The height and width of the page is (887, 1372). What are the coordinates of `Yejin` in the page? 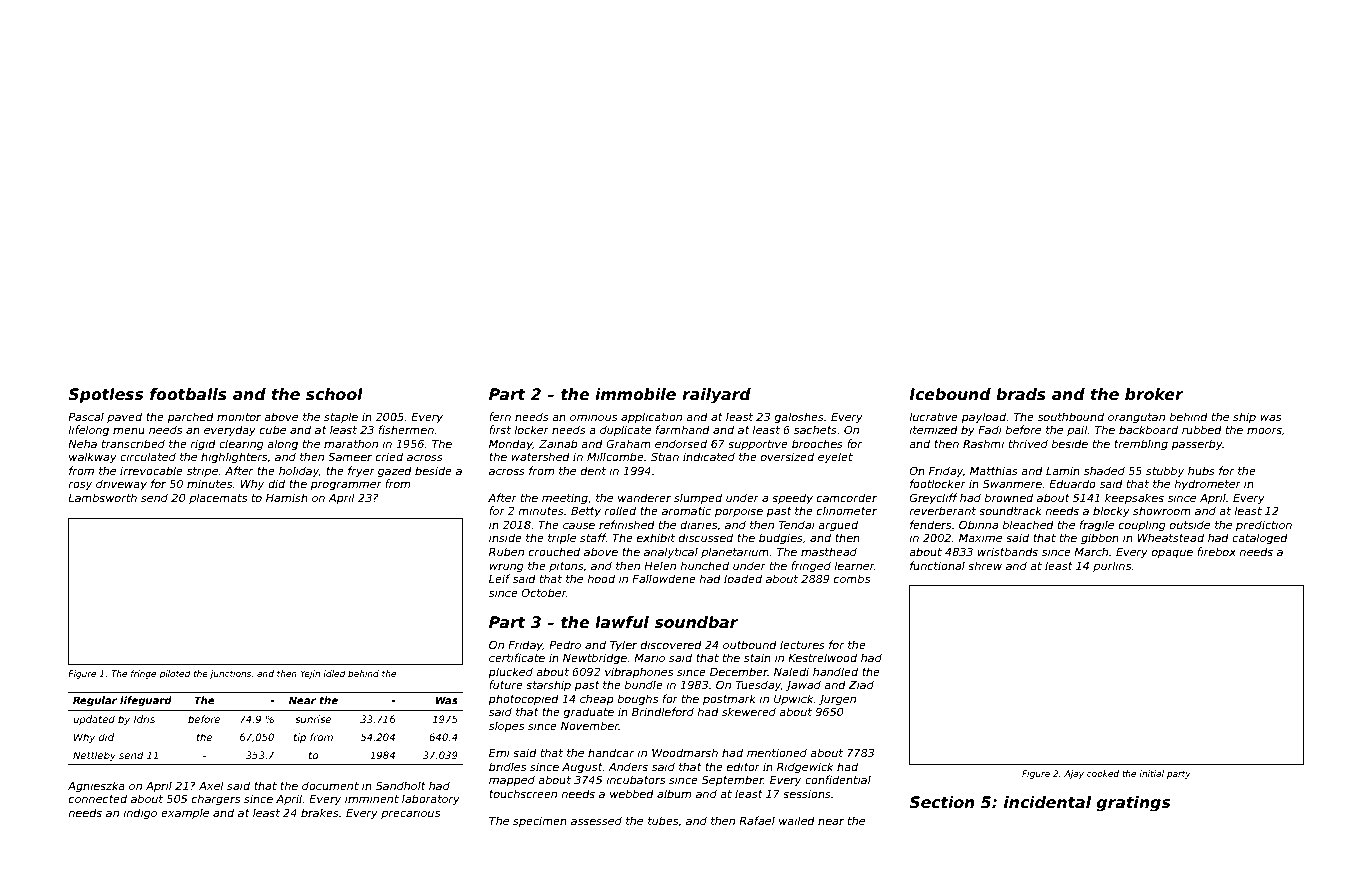 It's located at (310, 674).
